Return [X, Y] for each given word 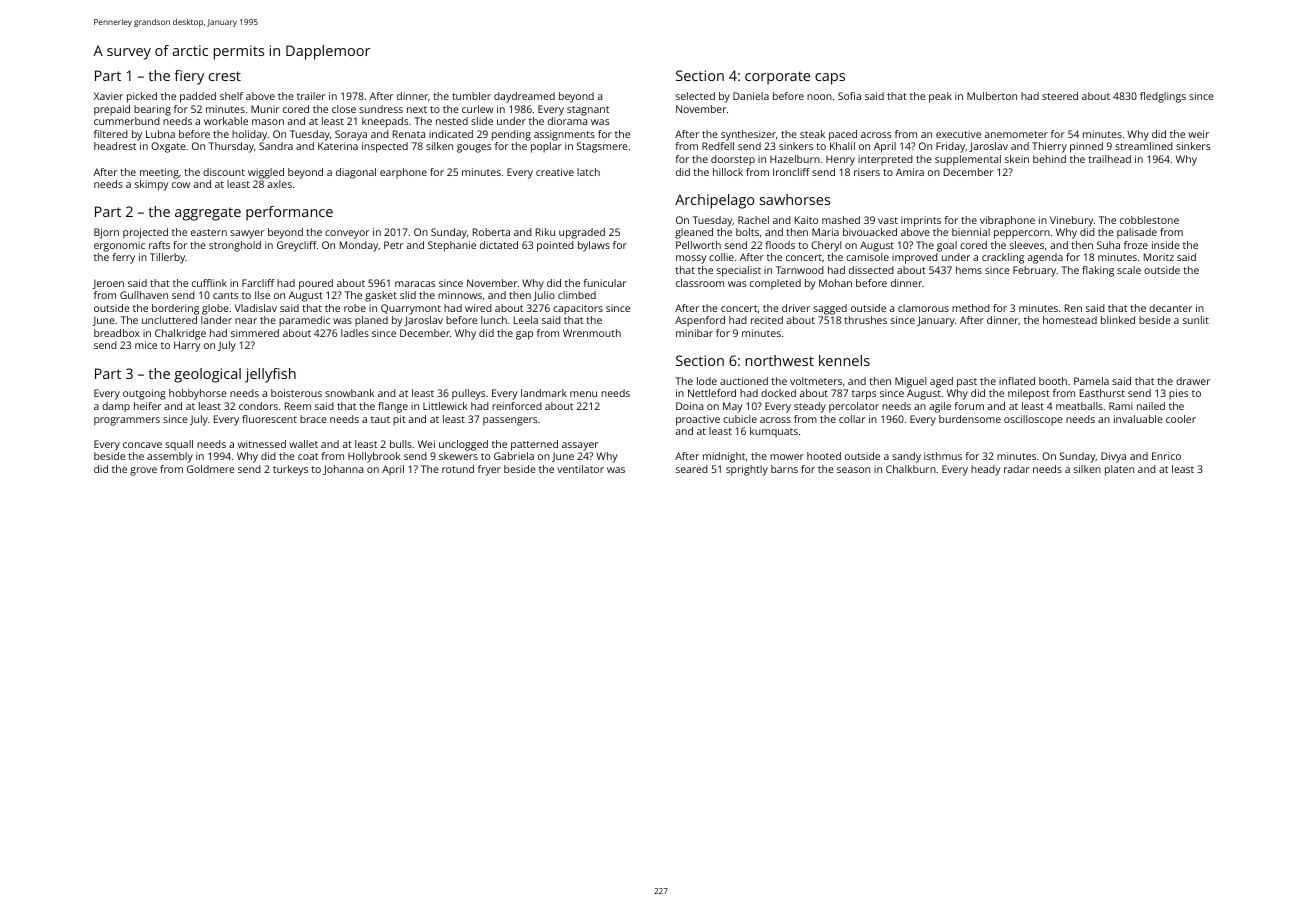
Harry [187, 346]
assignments [564, 135]
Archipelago [714, 201]
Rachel [753, 220]
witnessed [262, 444]
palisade [1137, 233]
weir [1198, 134]
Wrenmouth [592, 333]
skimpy [151, 185]
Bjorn [106, 233]
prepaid [112, 110]
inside [1166, 245]
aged [941, 382]
